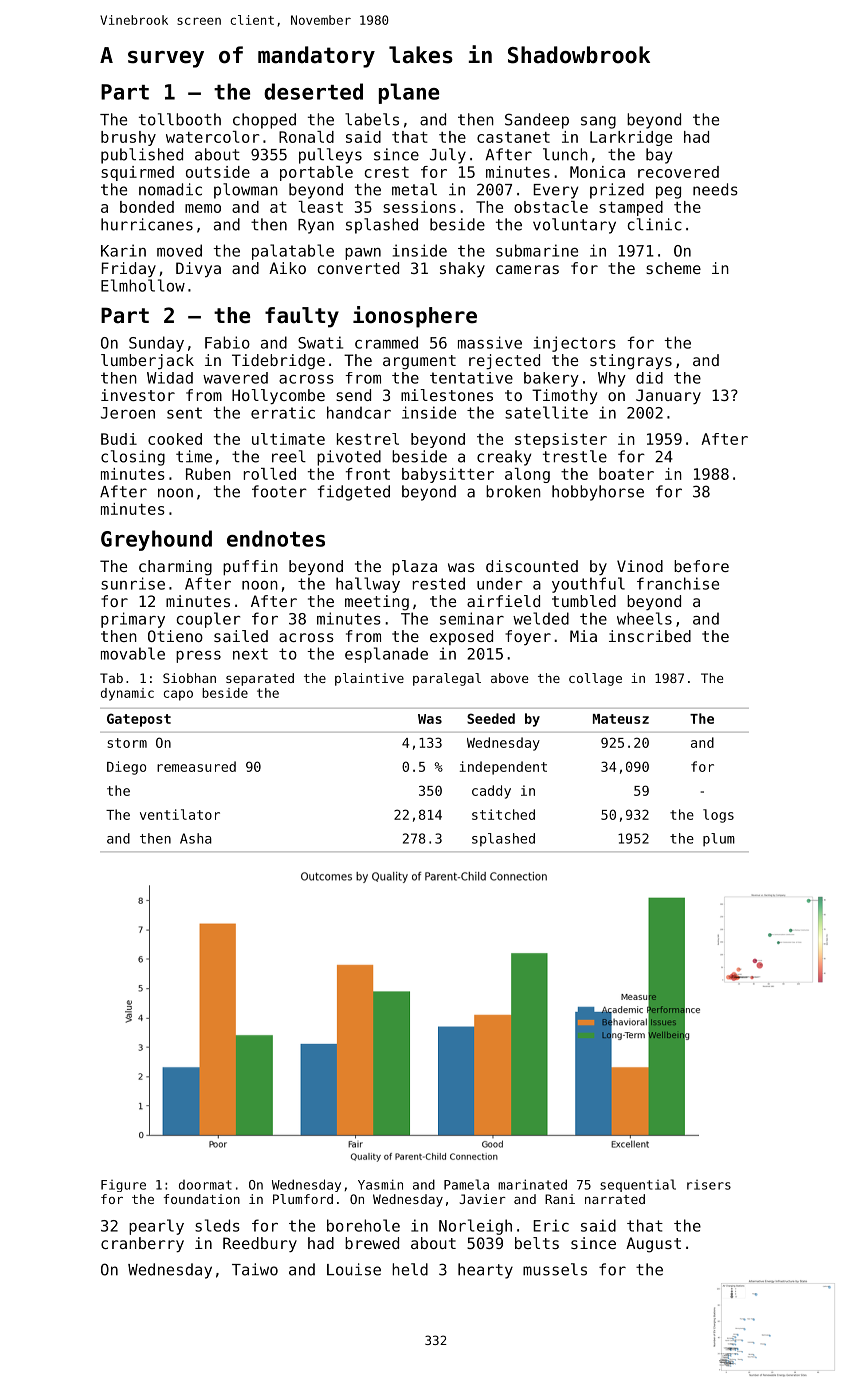 The height and width of the screenshot is (1400, 849). I want to click on did, so click(649, 378).
